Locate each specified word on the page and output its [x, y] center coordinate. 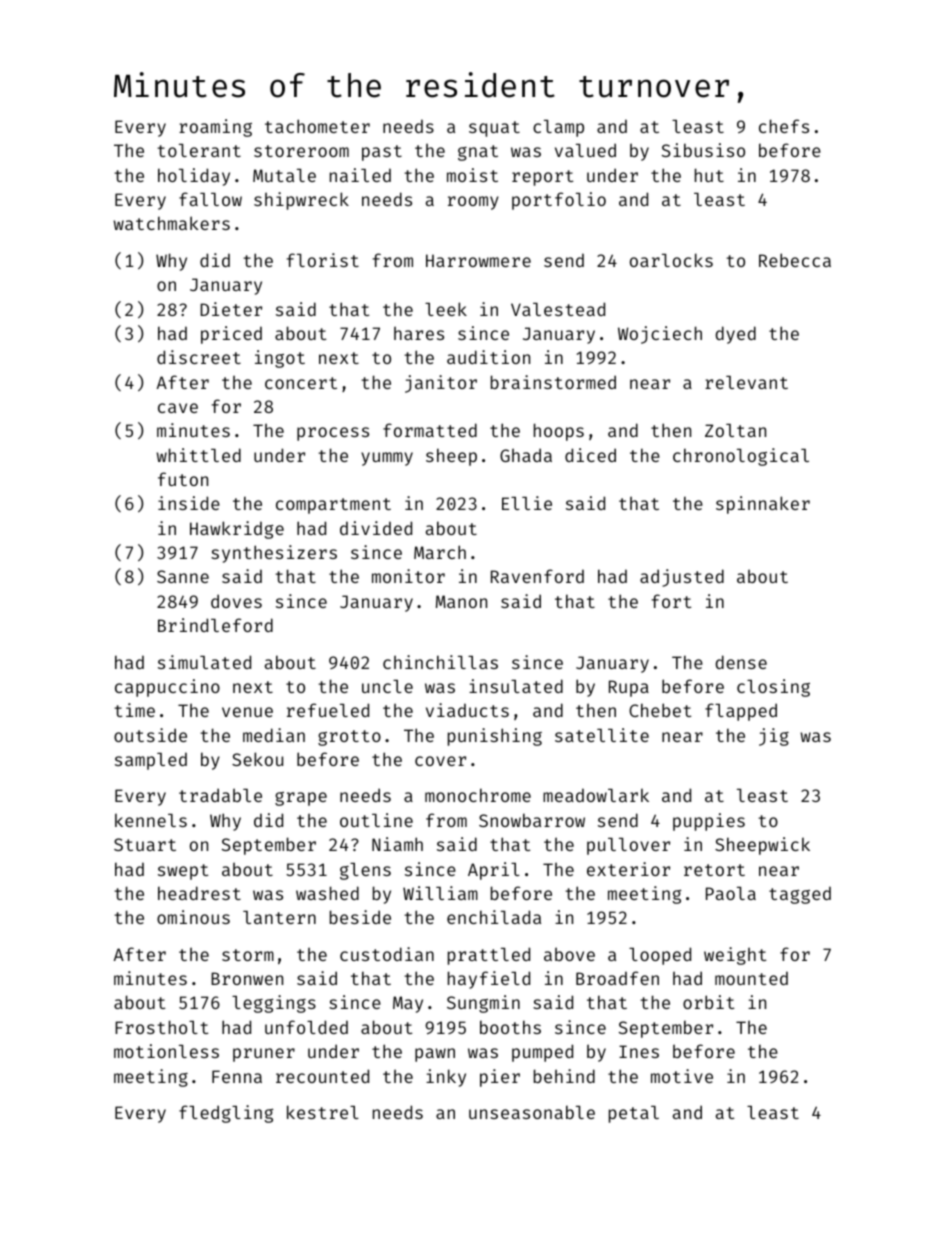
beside [360, 917]
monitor [408, 576]
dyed [735, 335]
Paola [731, 893]
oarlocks [671, 260]
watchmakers [171, 223]
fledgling [226, 1114]
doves [236, 601]
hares [419, 333]
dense [741, 662]
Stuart [145, 844]
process [333, 434]
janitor [441, 384]
